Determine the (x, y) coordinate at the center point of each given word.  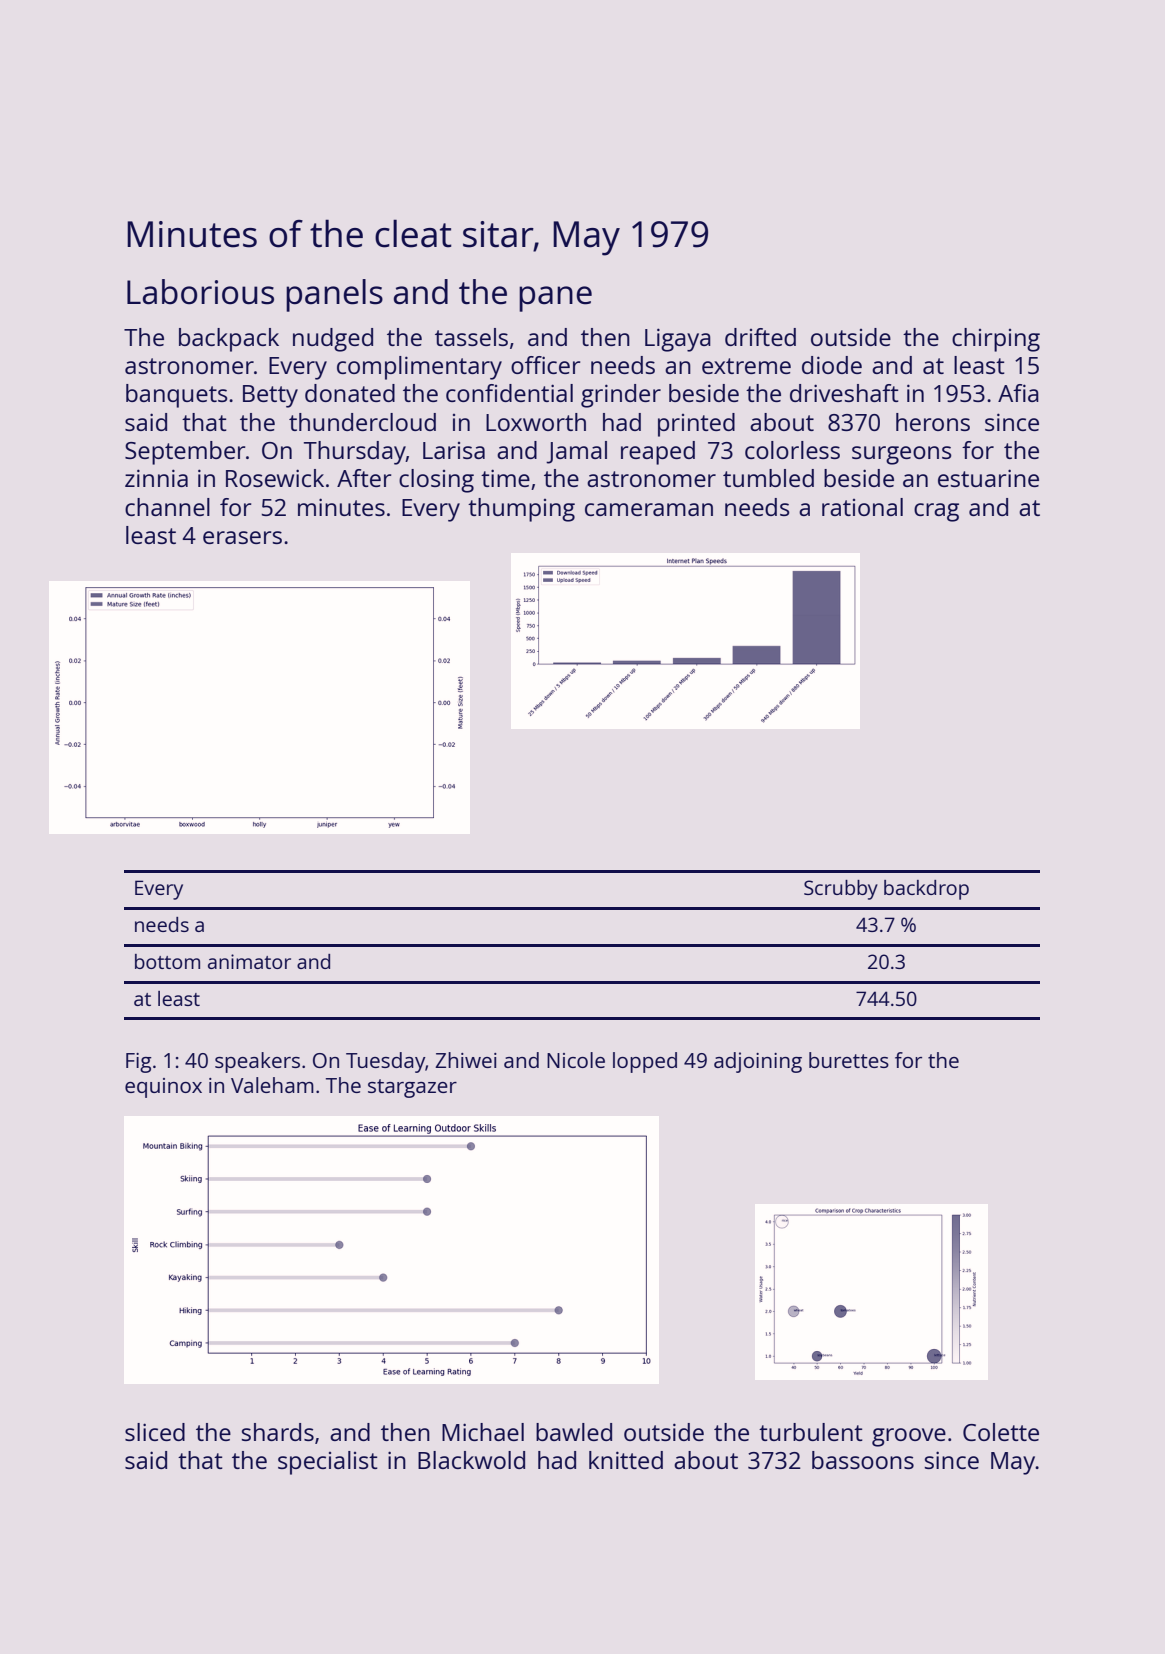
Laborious (200, 292)
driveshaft (844, 393)
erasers (242, 537)
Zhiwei (466, 1060)
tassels (471, 337)
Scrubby (841, 890)
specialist (328, 1463)
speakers (257, 1062)
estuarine (988, 478)
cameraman (649, 509)
